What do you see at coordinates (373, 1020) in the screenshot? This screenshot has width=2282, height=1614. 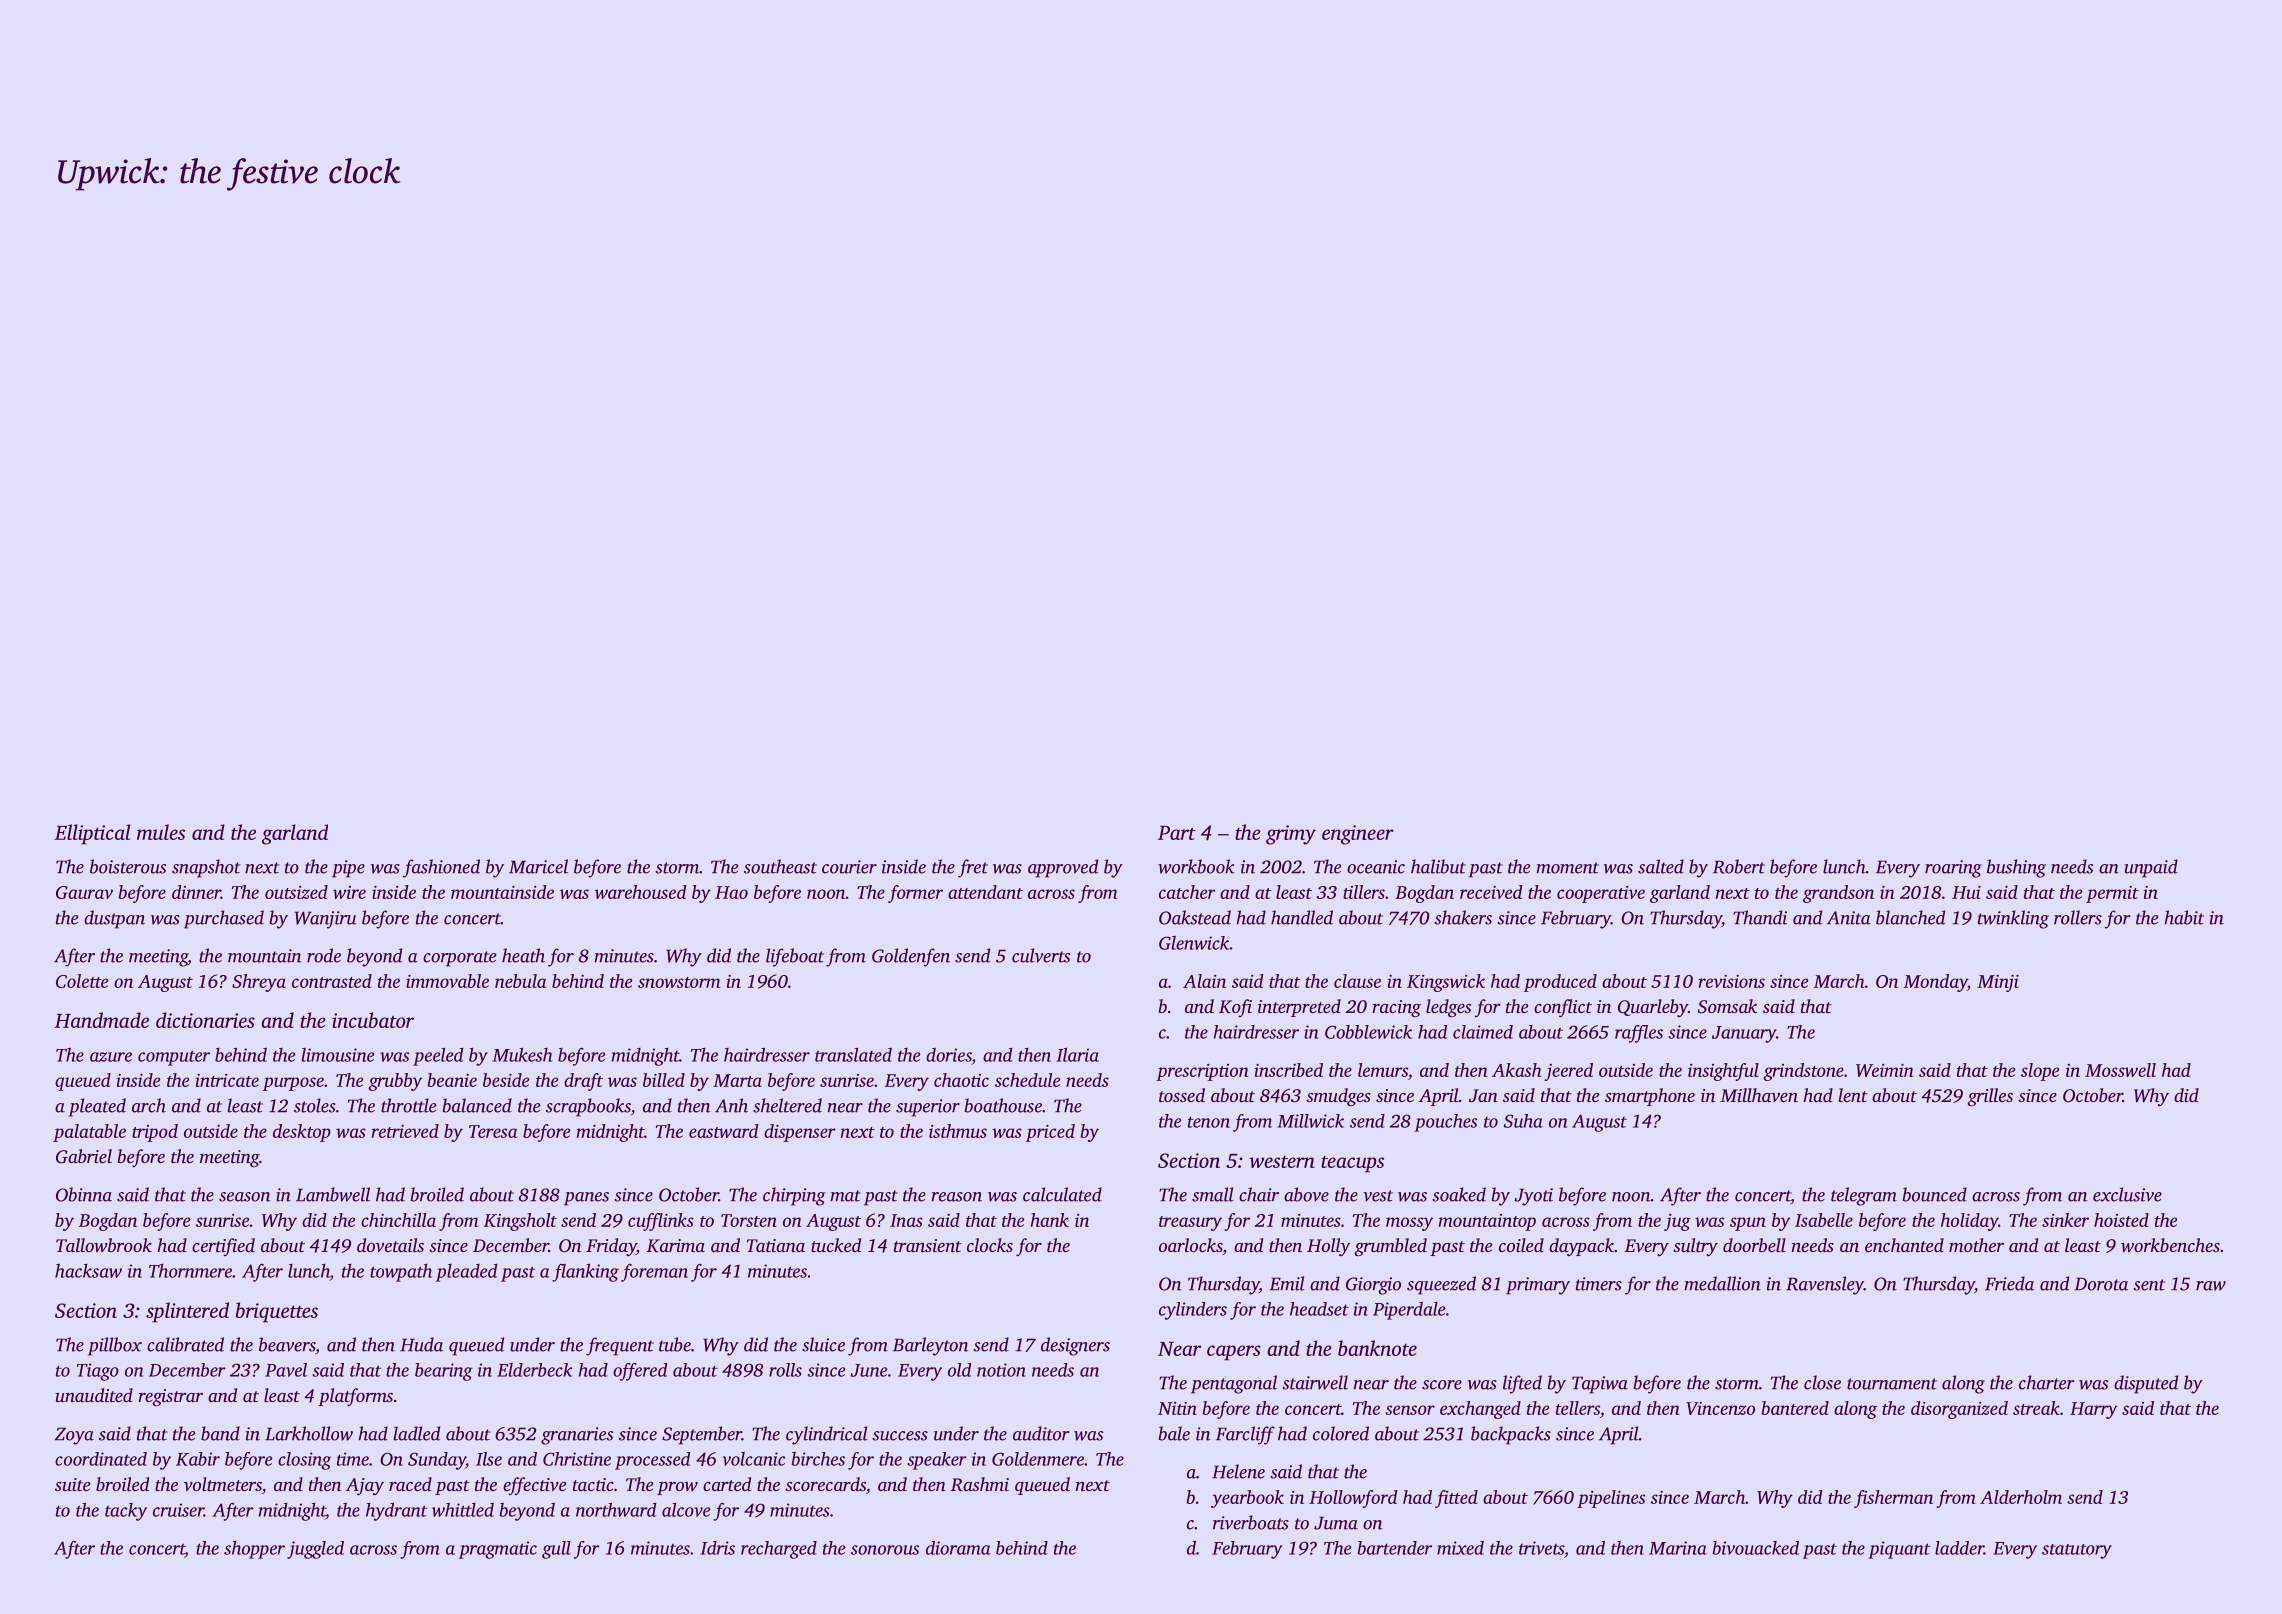 I see `incubator` at bounding box center [373, 1020].
